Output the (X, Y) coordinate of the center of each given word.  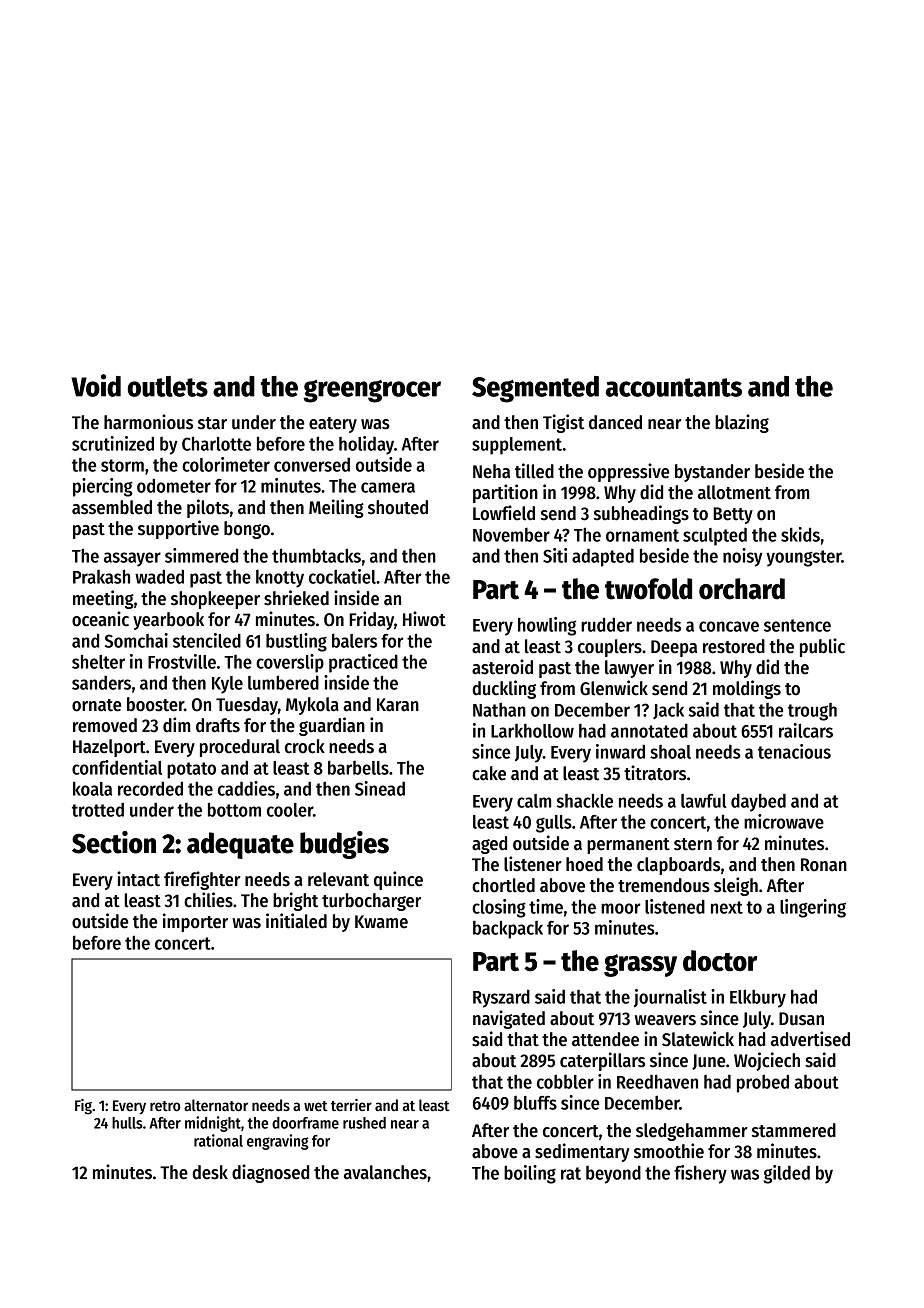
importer (195, 922)
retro (165, 1106)
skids (800, 534)
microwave (784, 821)
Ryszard (501, 998)
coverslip (290, 663)
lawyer (629, 669)
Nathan (499, 710)
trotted (98, 809)
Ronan (824, 865)
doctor (720, 961)
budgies (344, 845)
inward (620, 751)
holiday (366, 445)
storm (122, 465)
